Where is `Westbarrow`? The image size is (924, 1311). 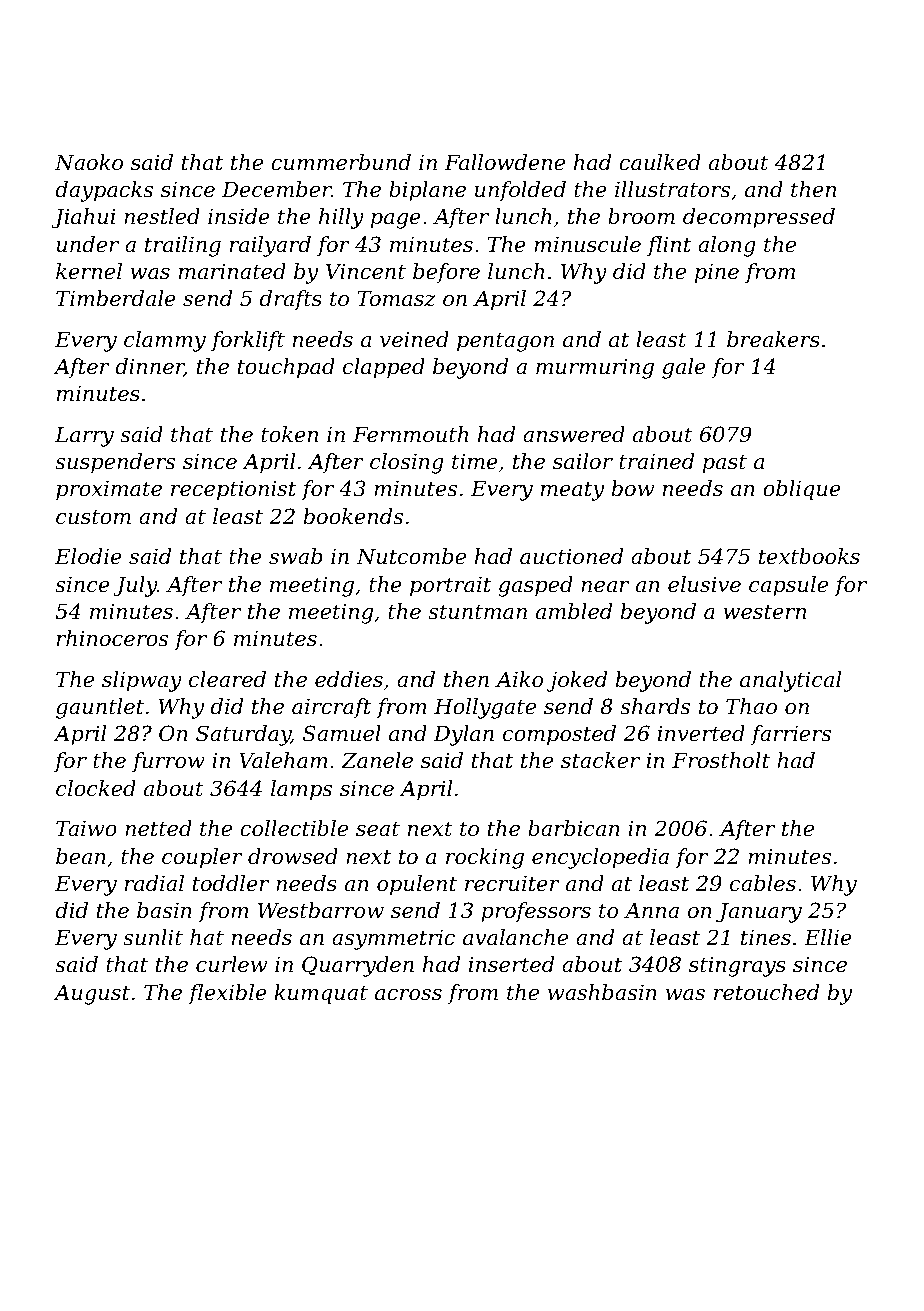
Westbarrow is located at coordinates (321, 910).
